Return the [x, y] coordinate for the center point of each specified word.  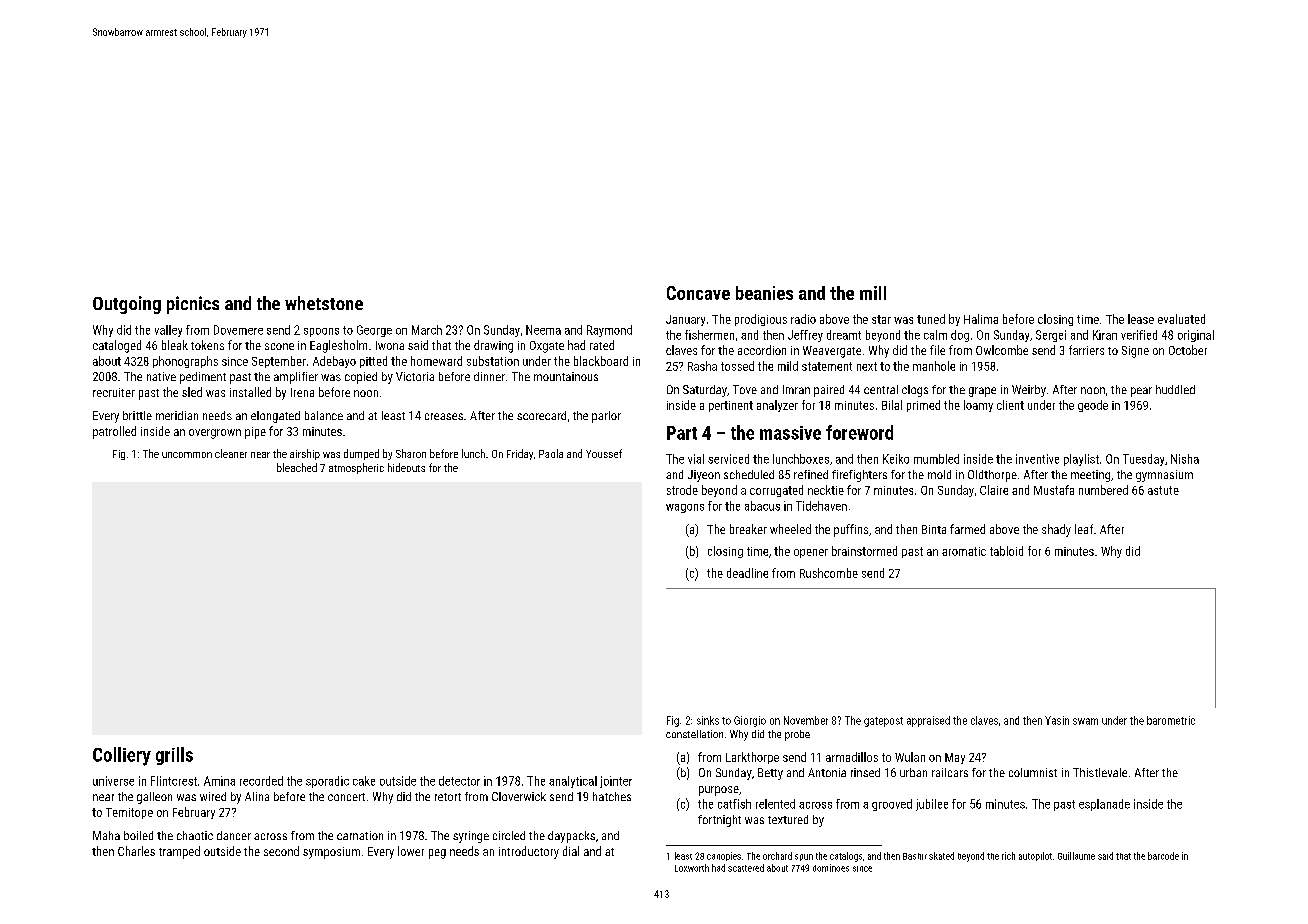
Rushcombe [829, 573]
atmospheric [356, 468]
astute [1163, 490]
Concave [698, 293]
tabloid [1006, 551]
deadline [747, 573]
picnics [193, 305]
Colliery [122, 756]
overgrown [215, 434]
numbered [1103, 490]
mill [873, 293]
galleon [154, 798]
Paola [551, 453]
